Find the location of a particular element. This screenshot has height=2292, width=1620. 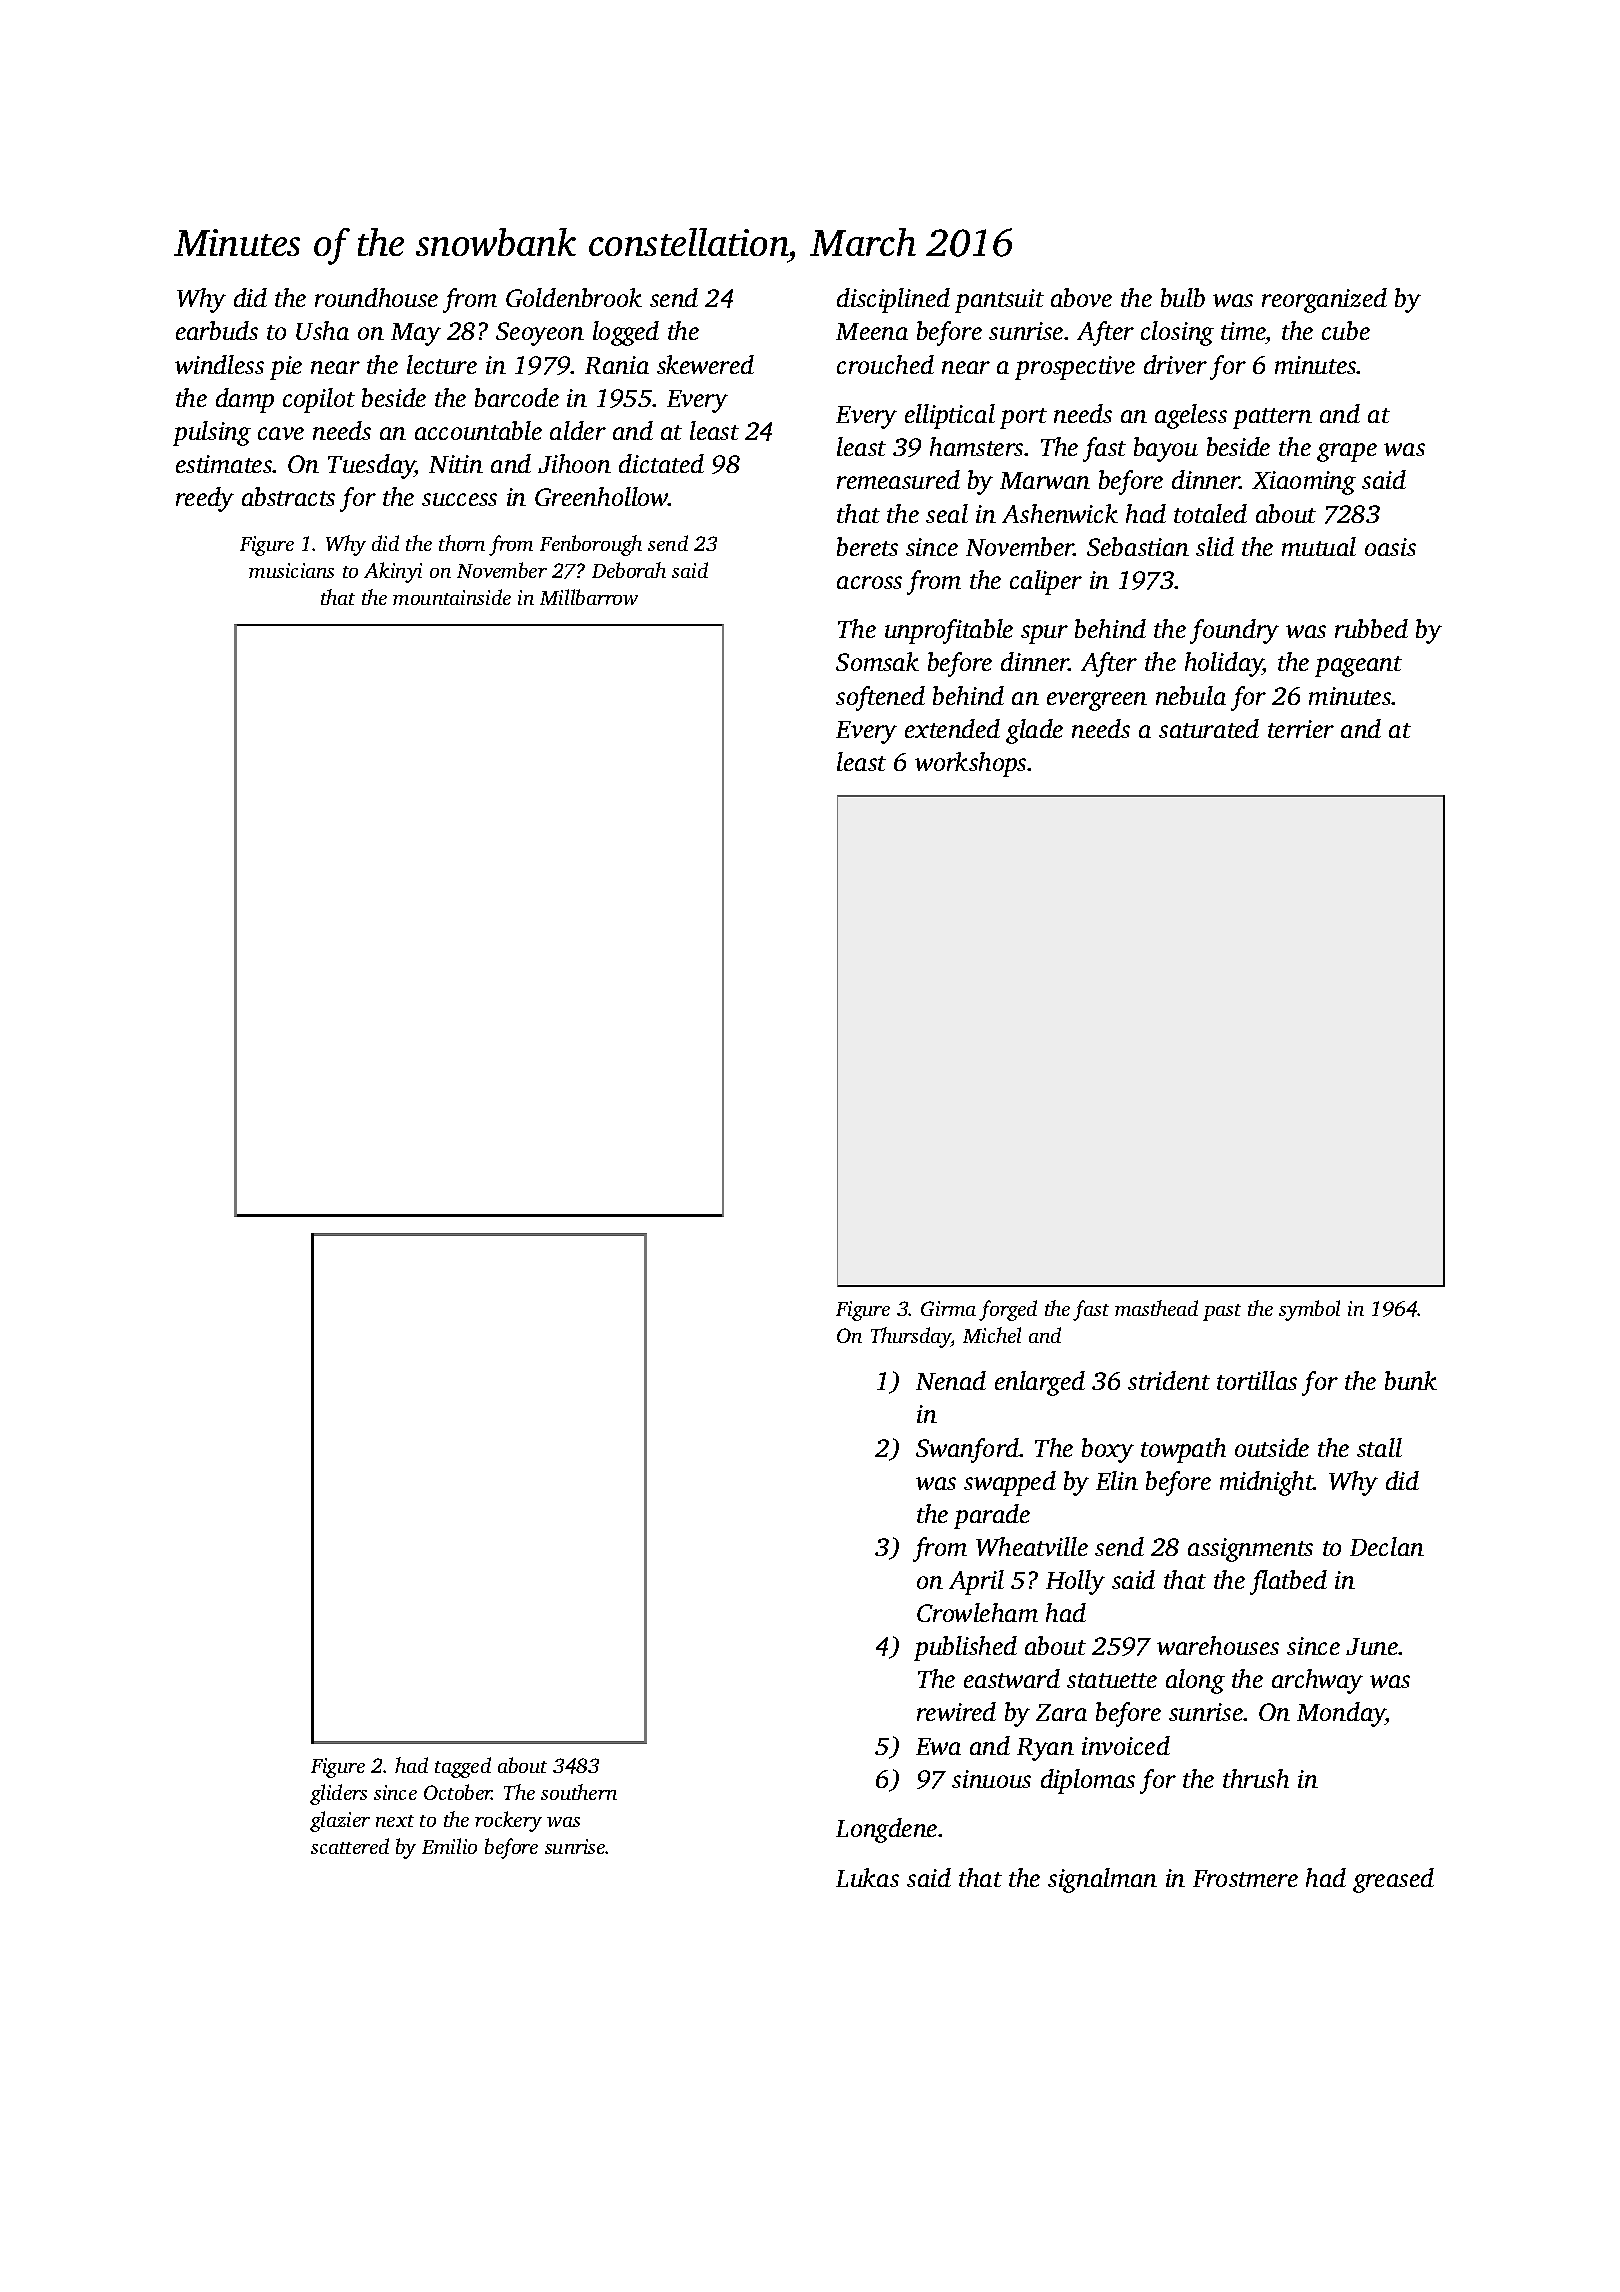

softened is located at coordinates (880, 698).
